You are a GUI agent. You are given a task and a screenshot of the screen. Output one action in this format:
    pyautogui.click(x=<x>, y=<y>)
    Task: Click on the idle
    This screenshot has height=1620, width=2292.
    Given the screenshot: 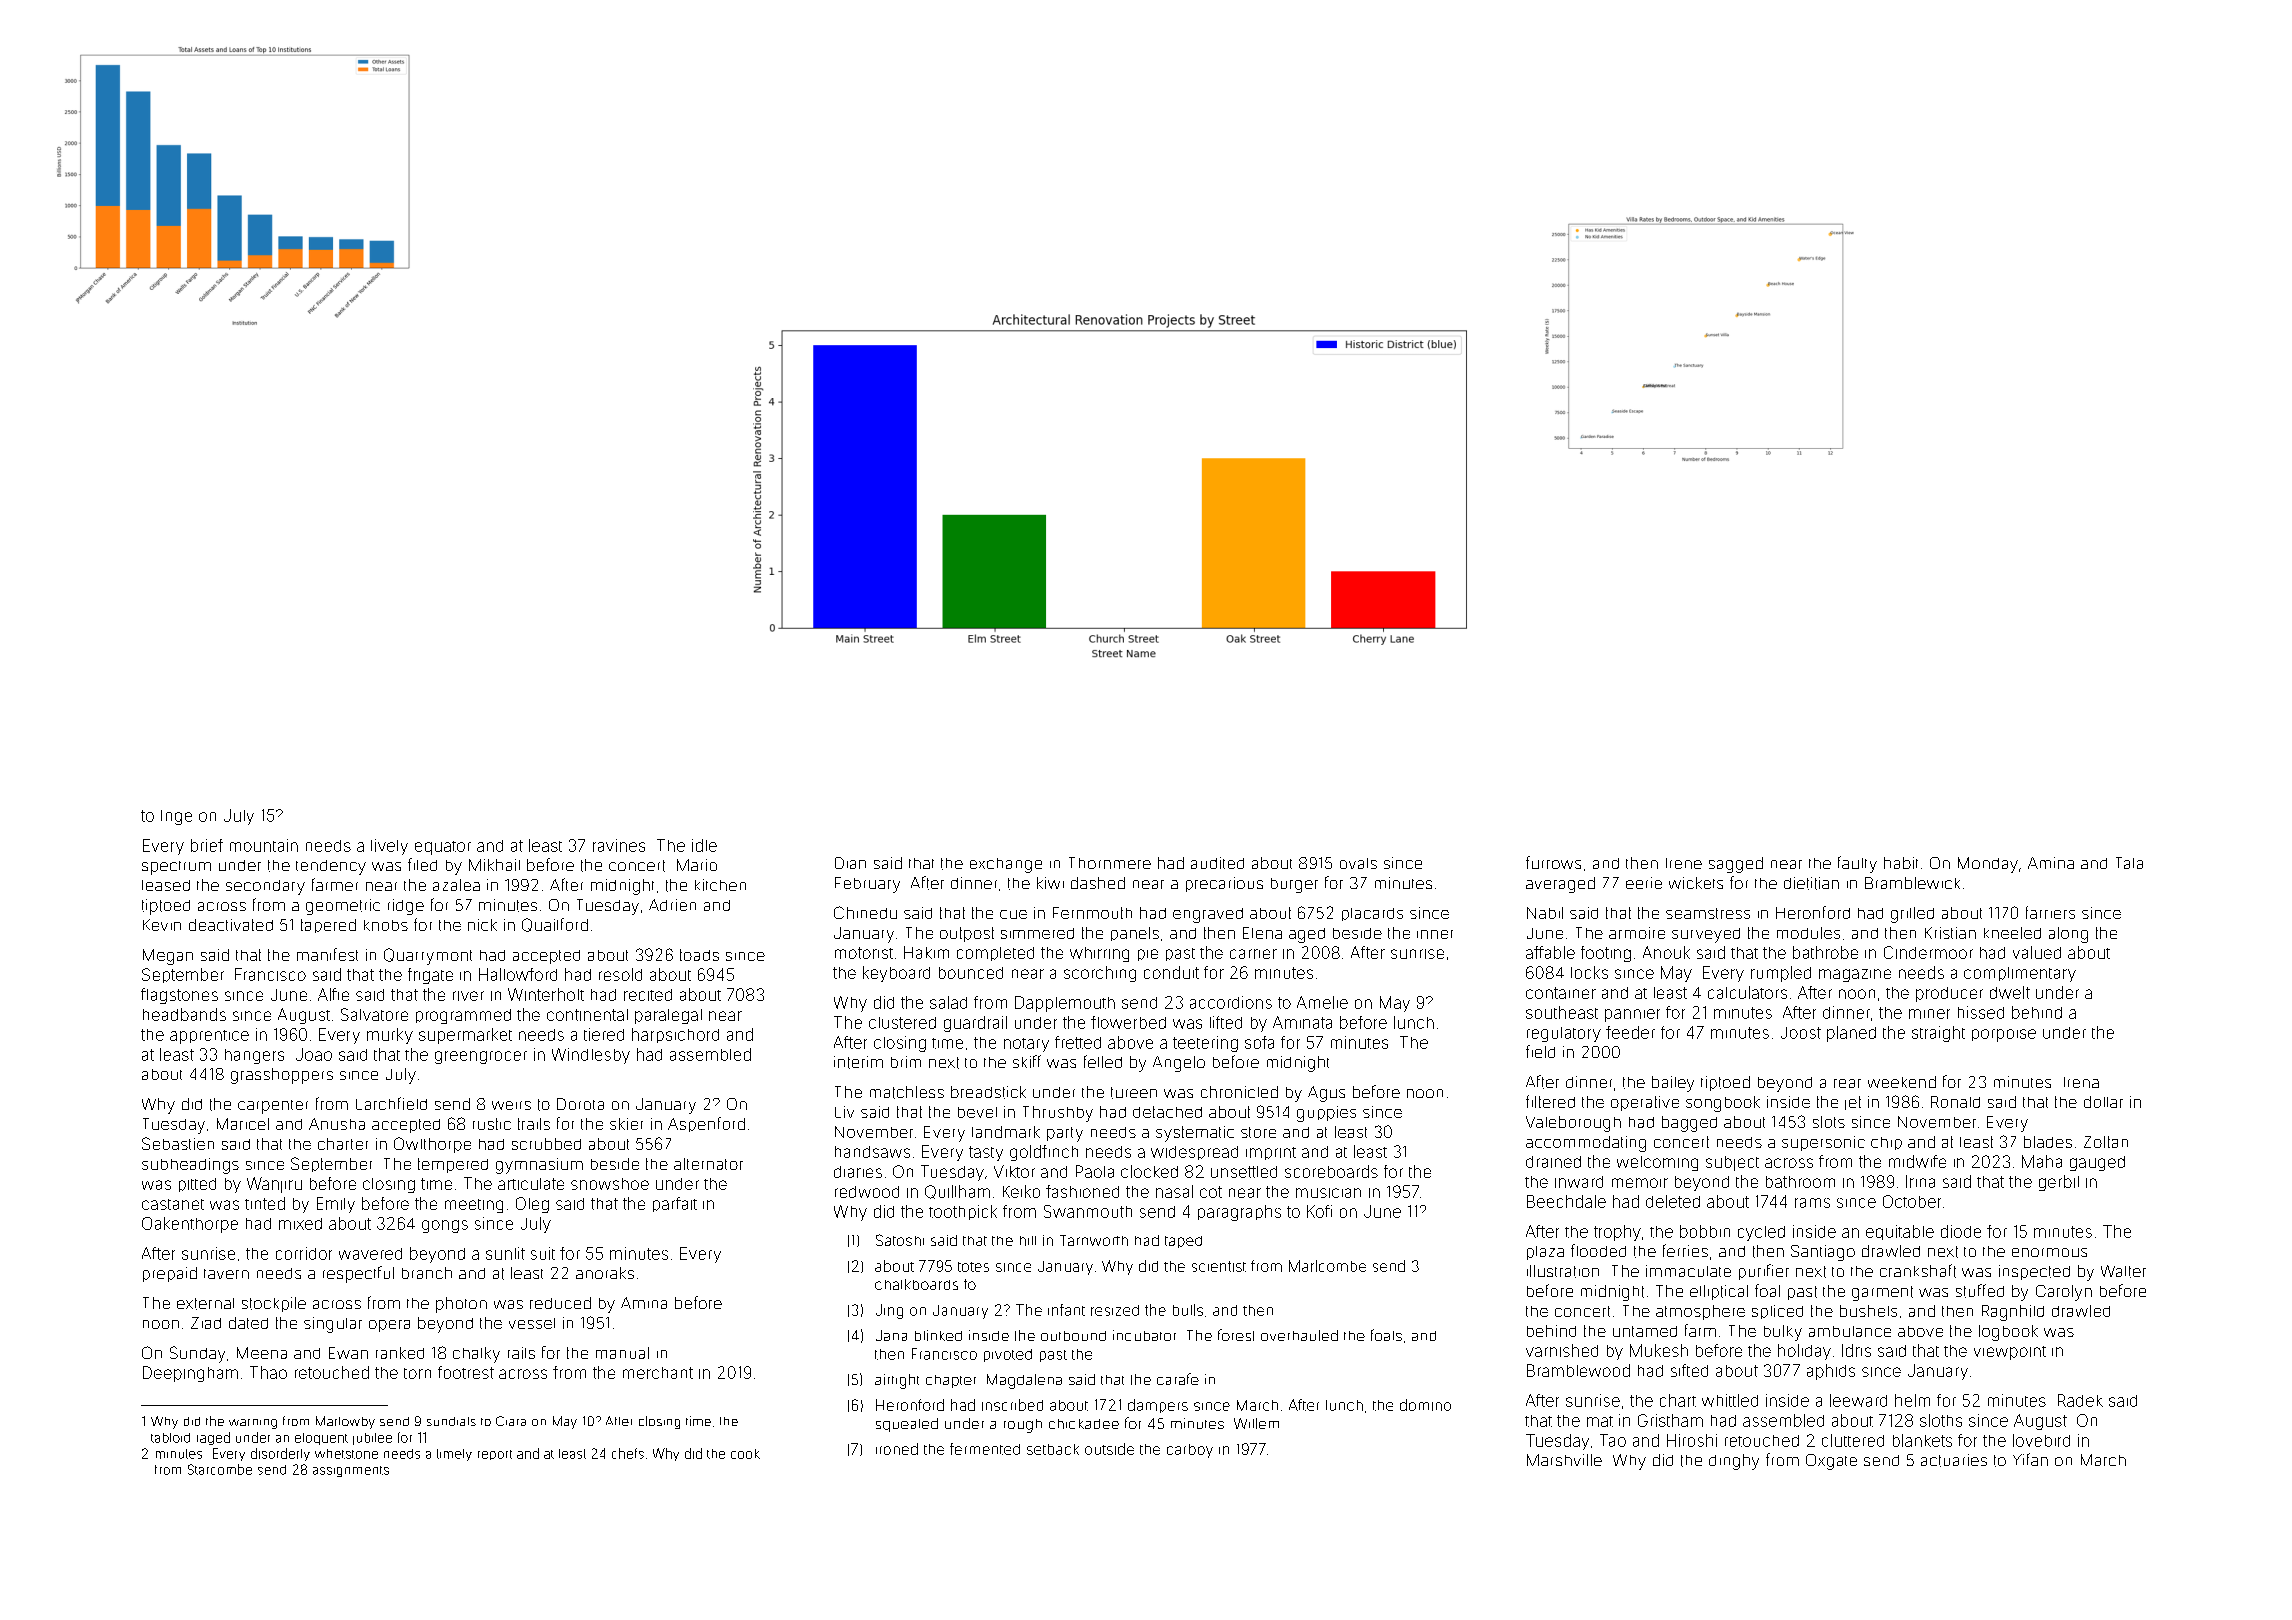 What is the action you would take?
    pyautogui.click(x=704, y=845)
